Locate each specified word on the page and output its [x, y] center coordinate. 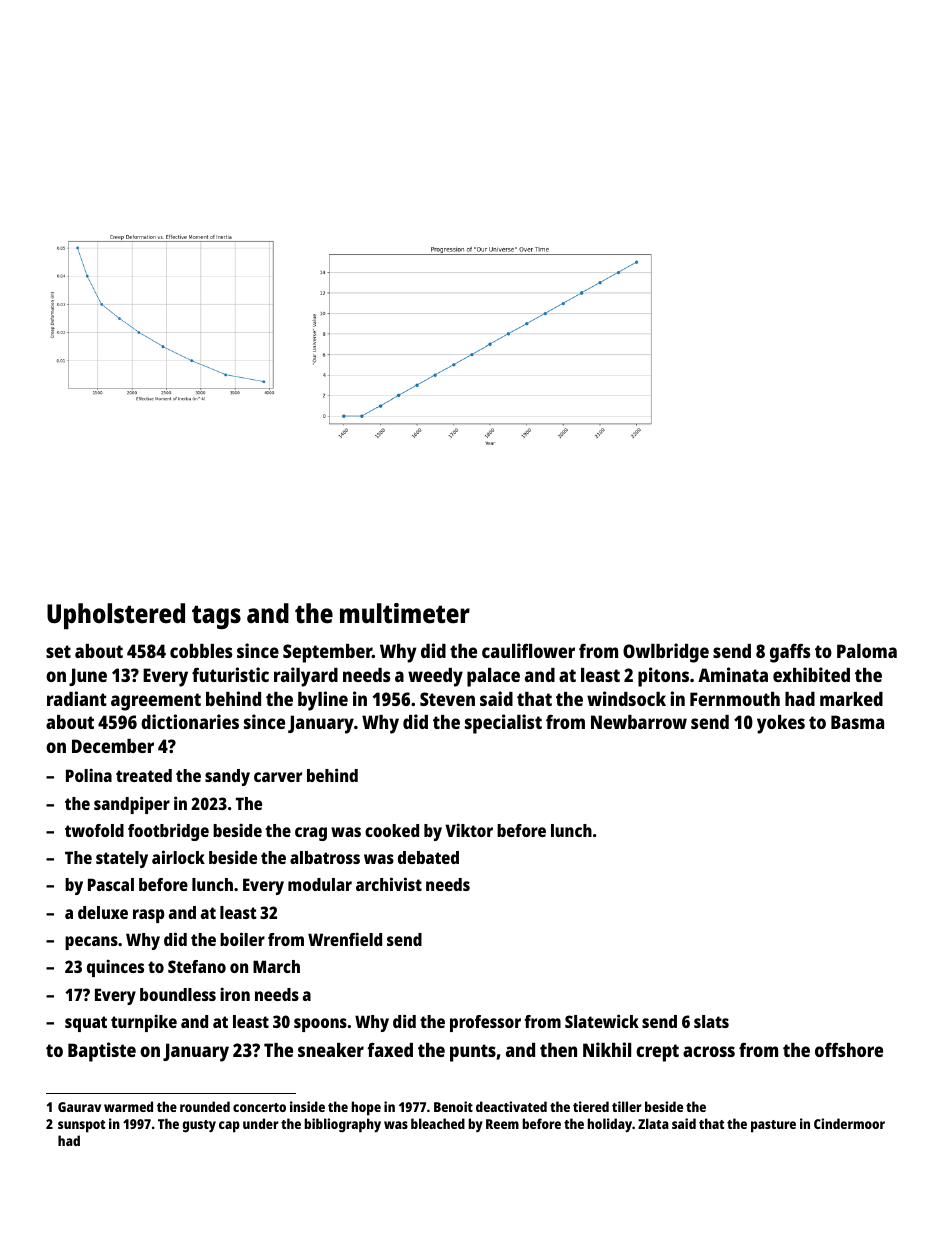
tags [216, 617]
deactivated [511, 1106]
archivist [389, 884]
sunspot [81, 1126]
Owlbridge [666, 653]
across [709, 1051]
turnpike [144, 1023]
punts [473, 1053]
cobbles [201, 651]
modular [320, 884]
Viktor [469, 830]
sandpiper [132, 805]
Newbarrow [639, 722]
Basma [857, 722]
